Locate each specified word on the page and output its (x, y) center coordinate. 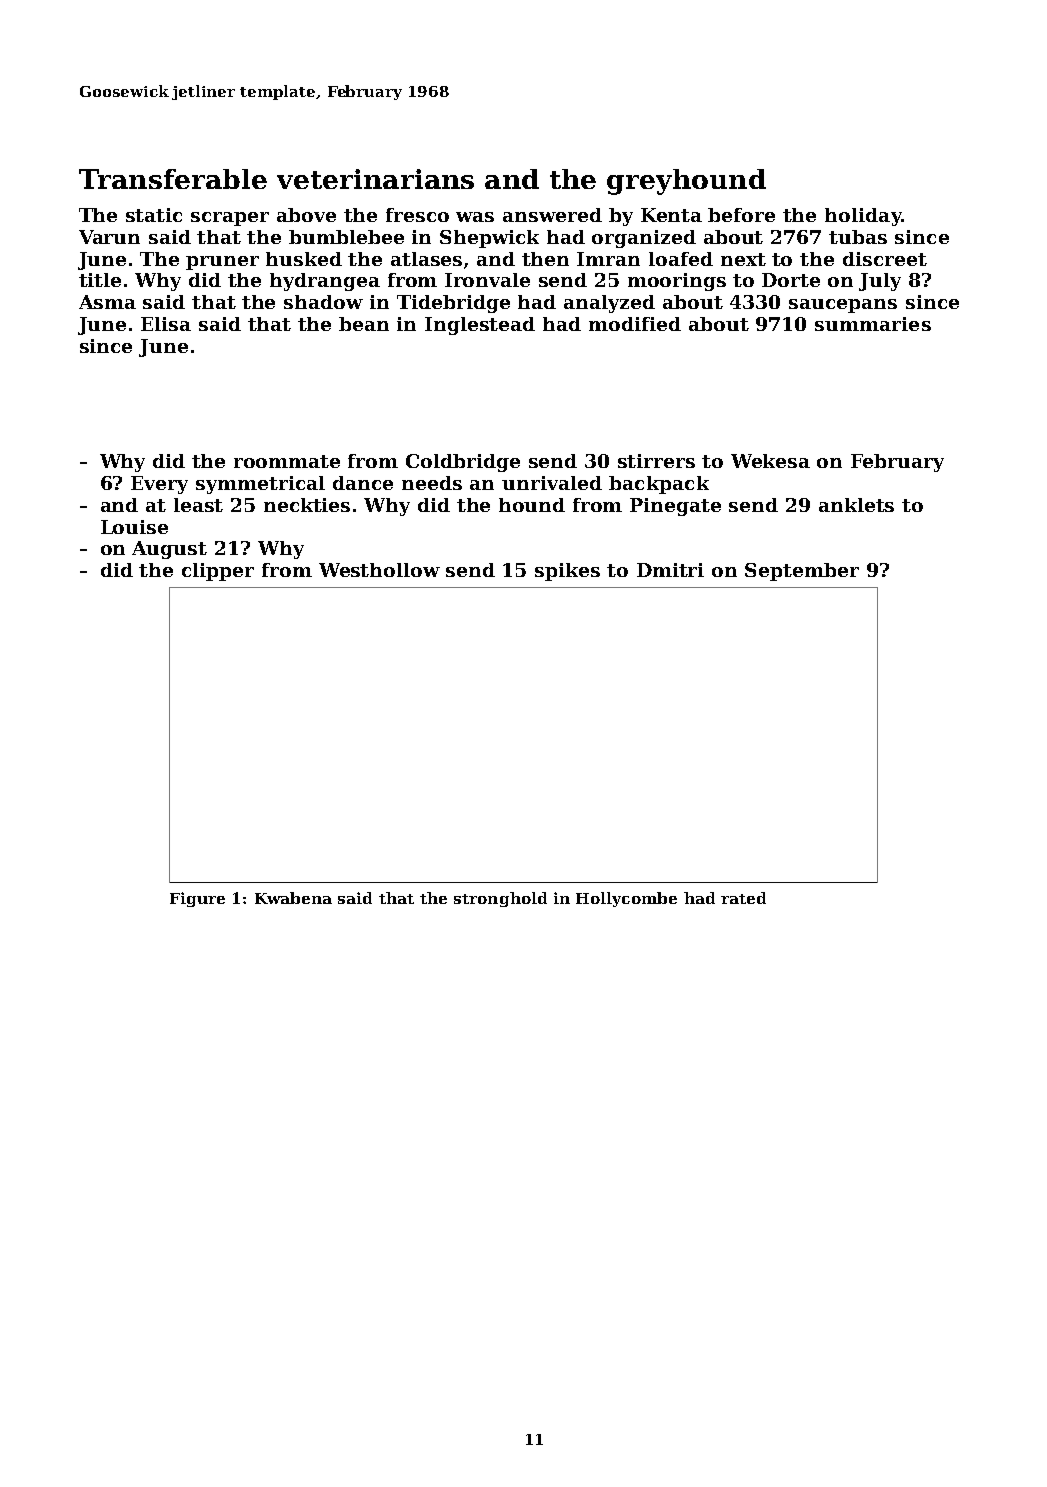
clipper (218, 572)
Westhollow (379, 570)
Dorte (791, 280)
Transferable (173, 179)
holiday (863, 217)
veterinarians (375, 179)
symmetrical (260, 485)
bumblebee (346, 237)
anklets (856, 505)
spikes (567, 572)
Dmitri (670, 570)
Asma (107, 302)
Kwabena (293, 898)
